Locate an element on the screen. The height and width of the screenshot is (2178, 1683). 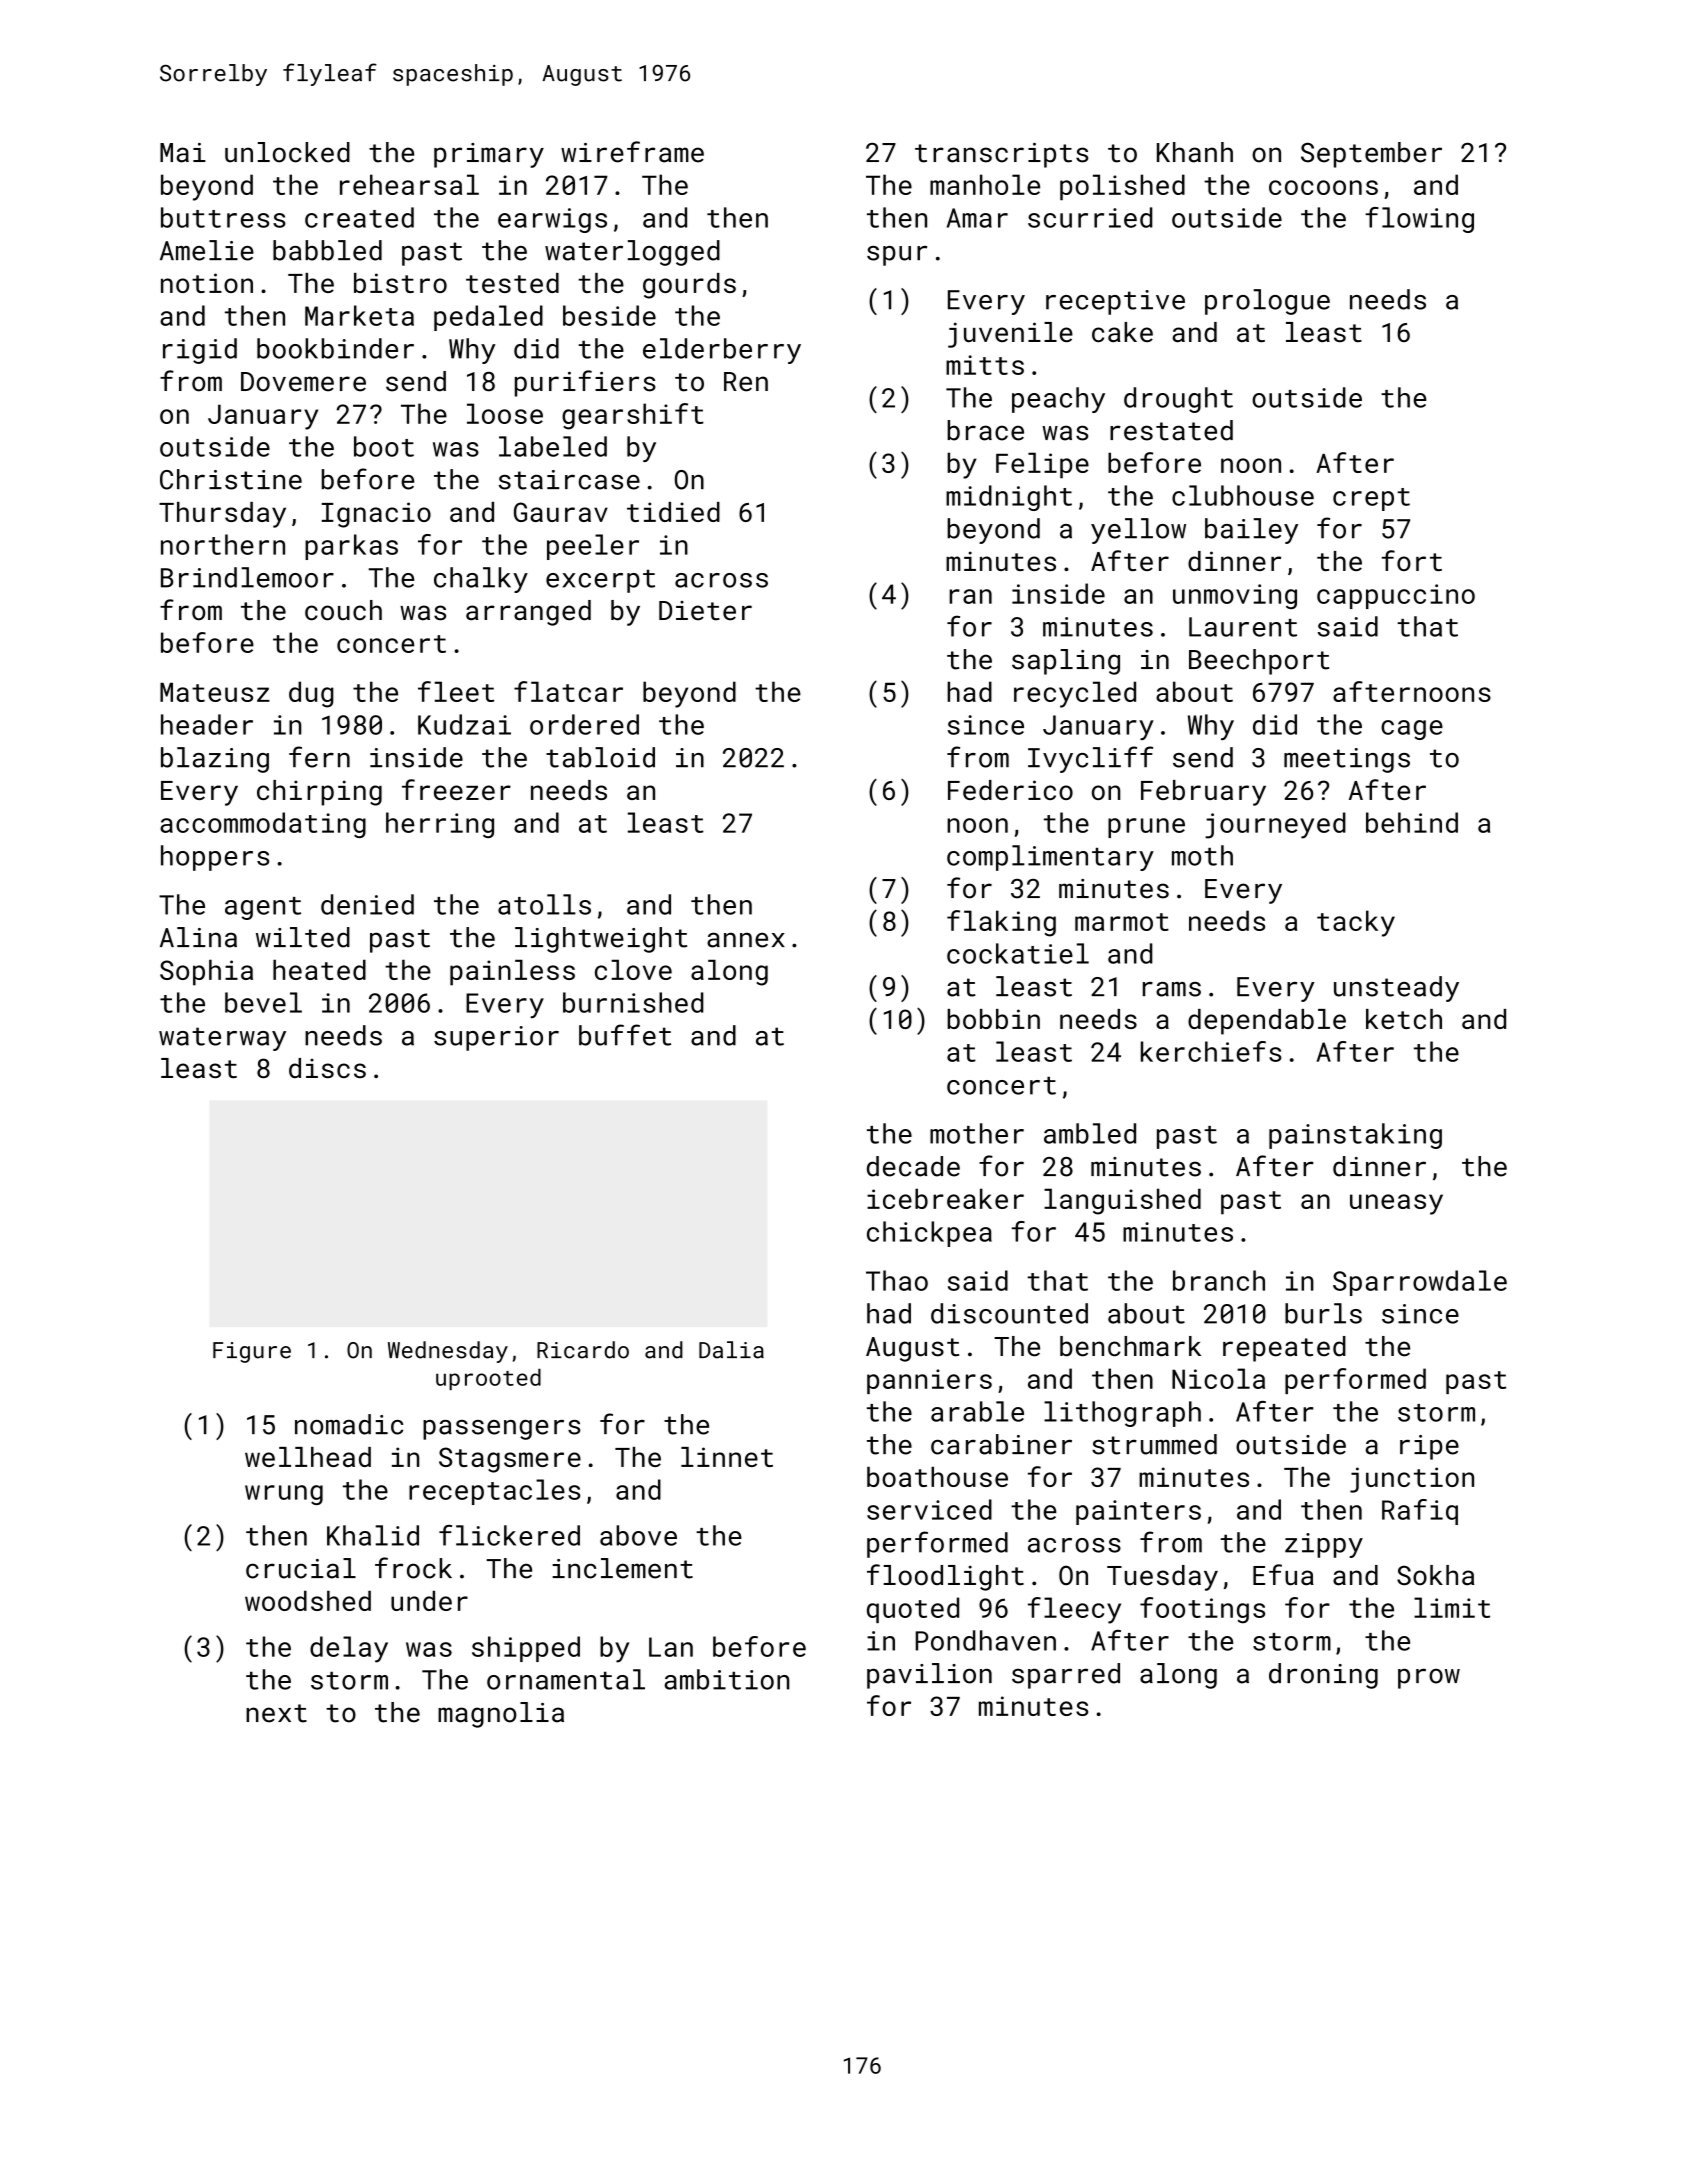
flowing is located at coordinates (1419, 220).
